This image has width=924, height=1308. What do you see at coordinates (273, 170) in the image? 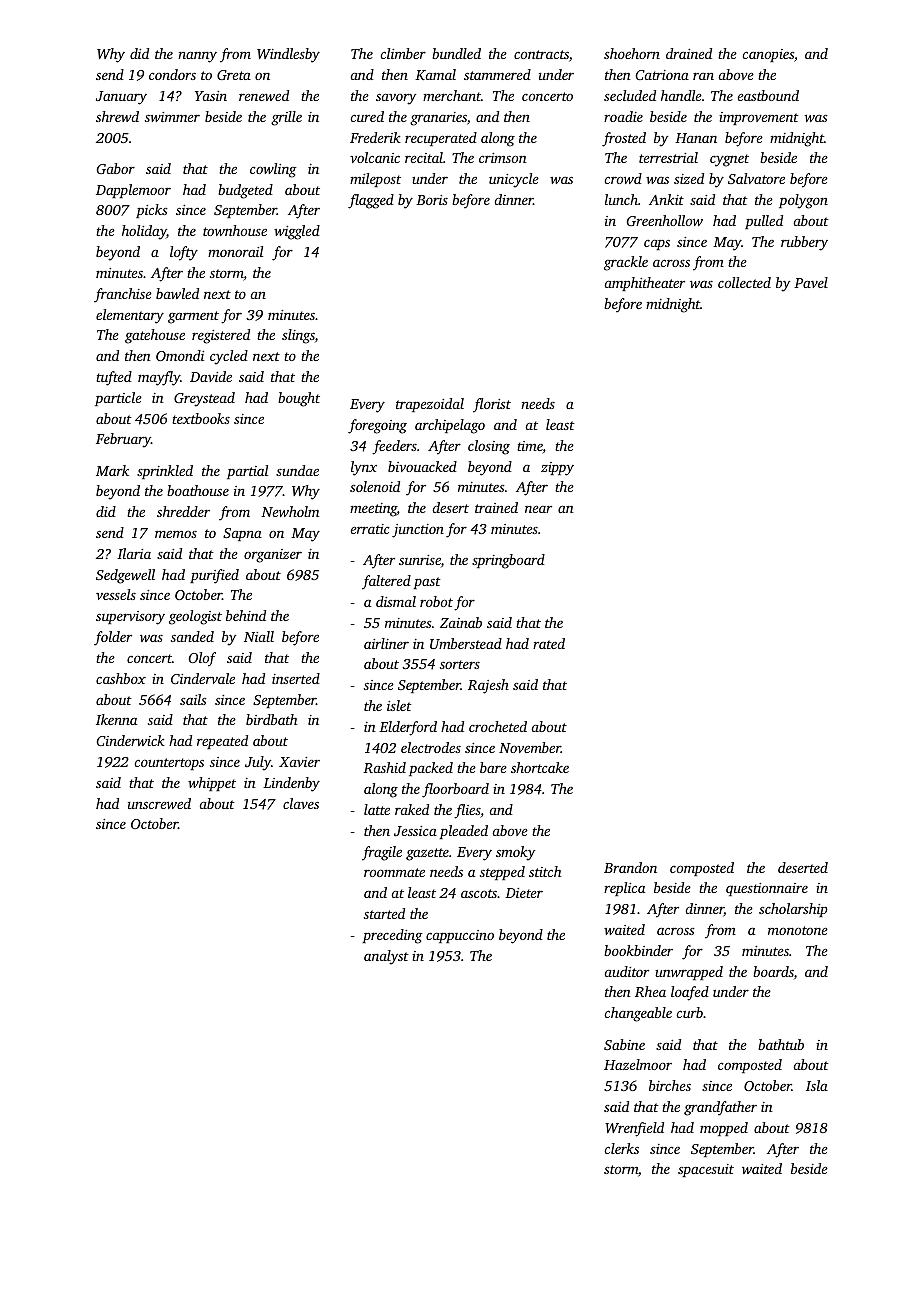
I see `cowling` at bounding box center [273, 170].
